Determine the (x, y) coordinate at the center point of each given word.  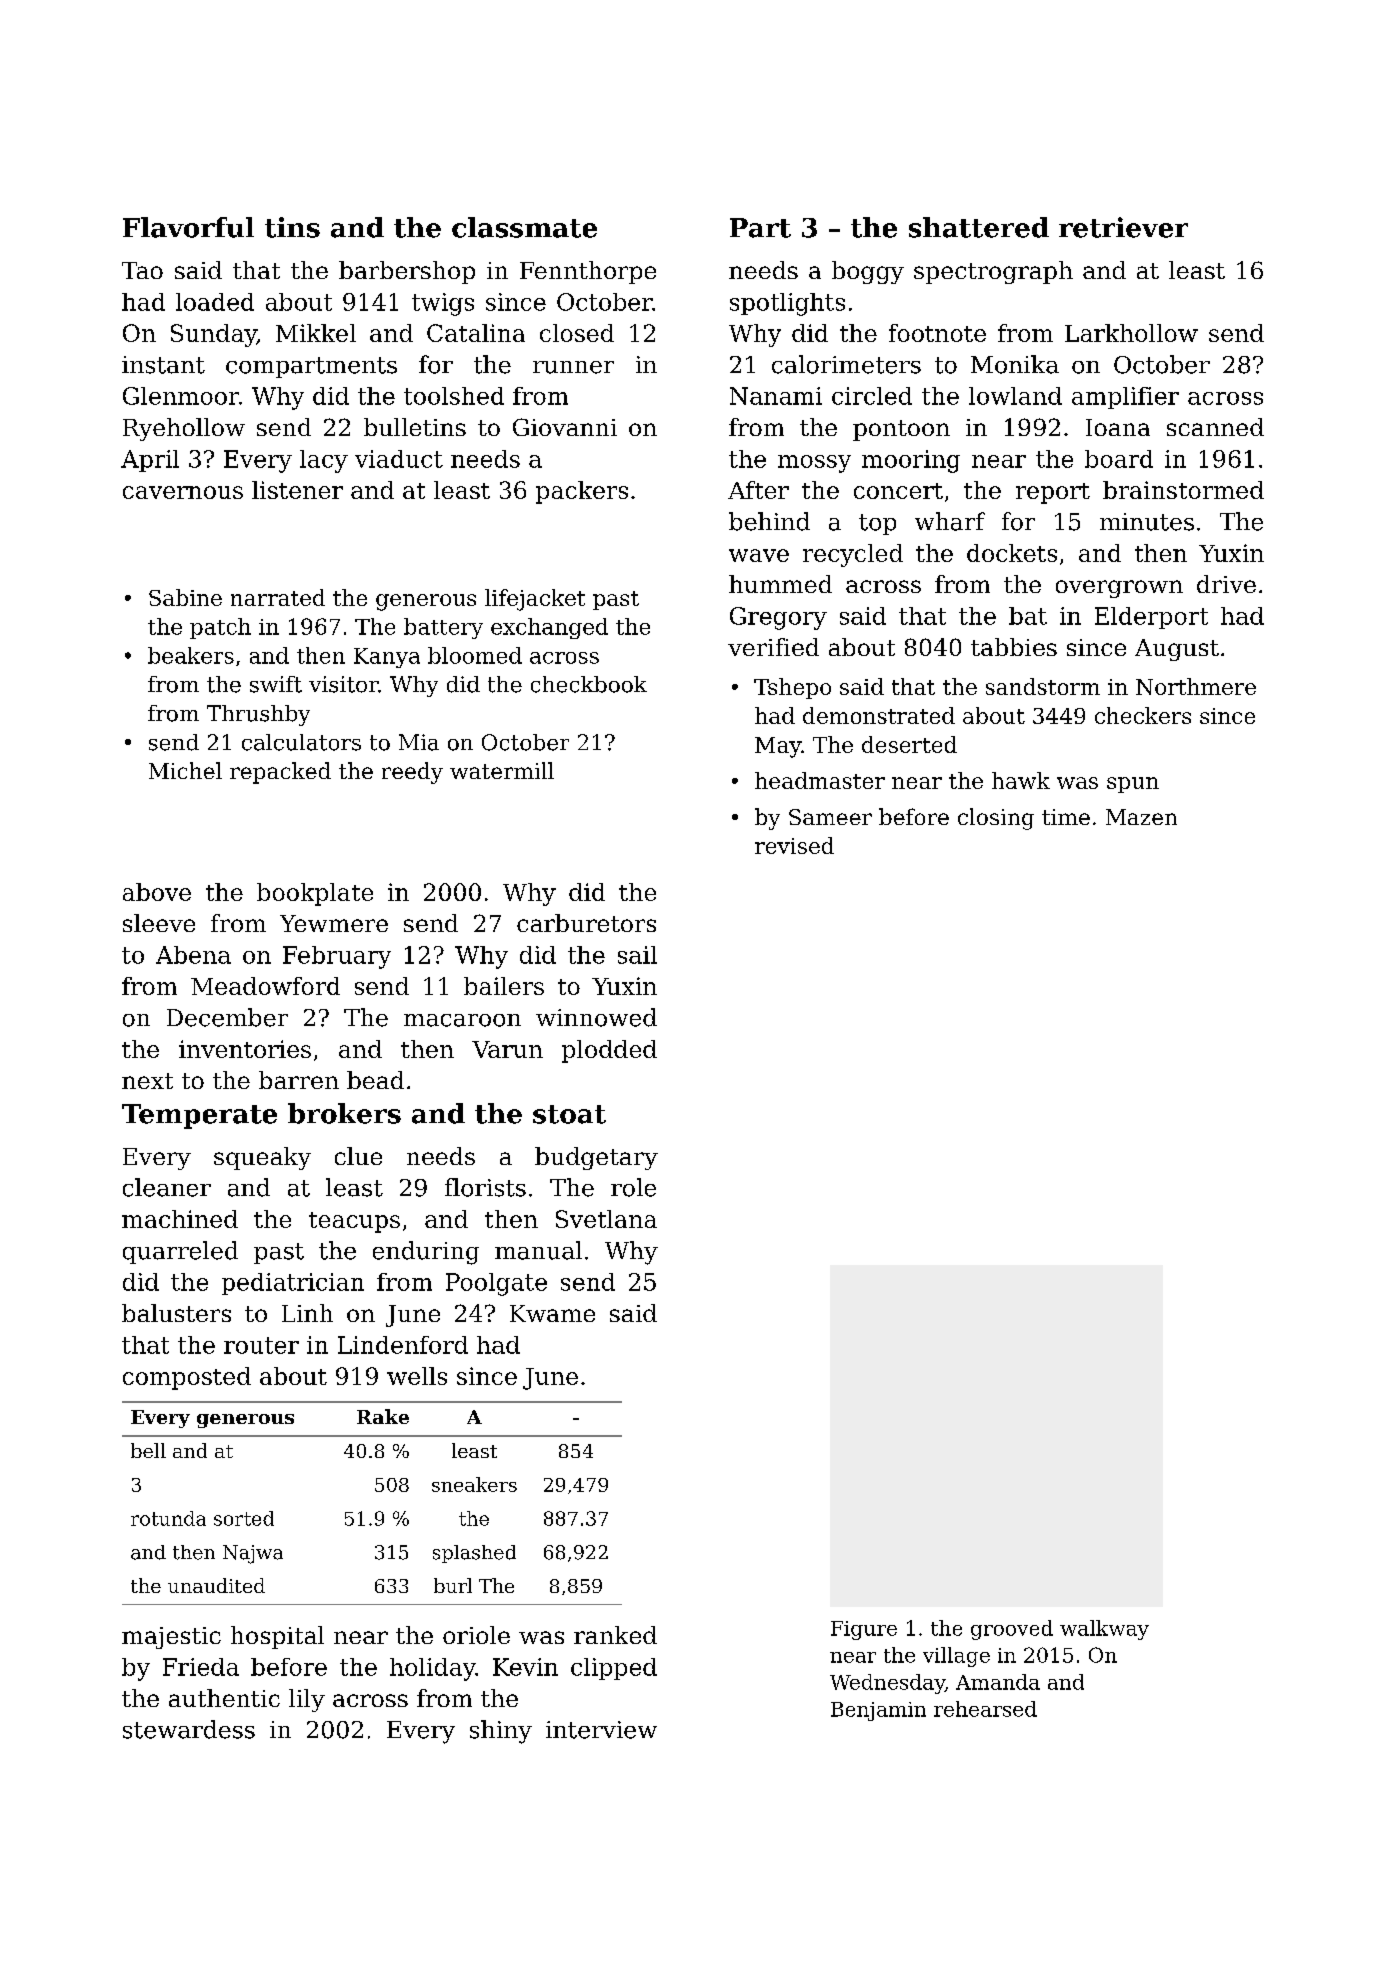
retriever (1123, 227)
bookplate (315, 894)
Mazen (1141, 817)
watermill (502, 770)
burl (453, 1585)
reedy (412, 773)
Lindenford (403, 1345)
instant (163, 365)
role (633, 1187)
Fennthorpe (588, 272)
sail (637, 955)
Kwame (552, 1313)
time (1066, 817)
